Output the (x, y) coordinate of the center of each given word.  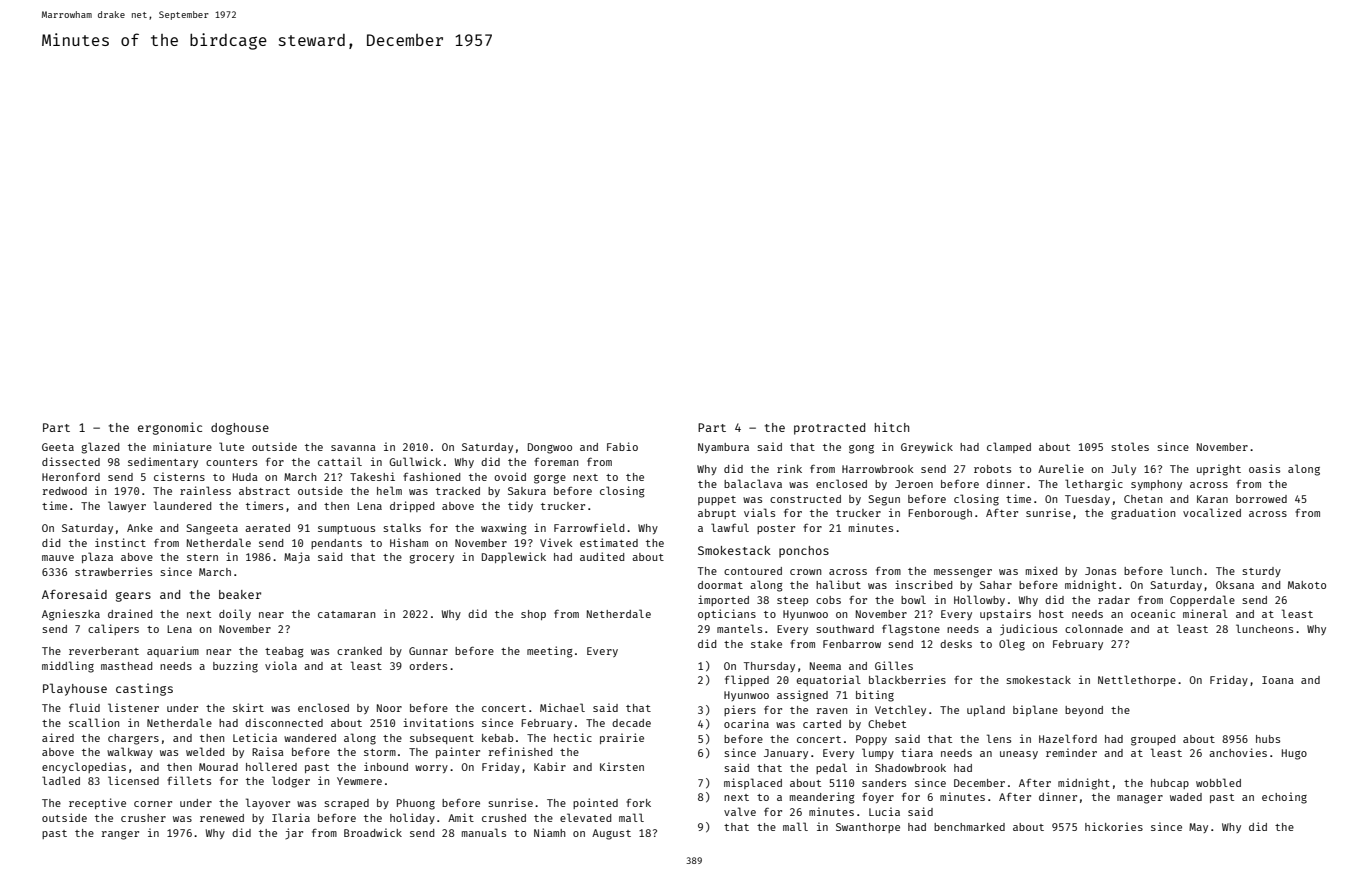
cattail (340, 461)
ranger (120, 835)
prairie (622, 738)
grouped (1153, 740)
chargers (133, 739)
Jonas (1100, 571)
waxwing (504, 529)
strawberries (113, 571)
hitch (892, 427)
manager (1140, 799)
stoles (1130, 446)
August (611, 834)
